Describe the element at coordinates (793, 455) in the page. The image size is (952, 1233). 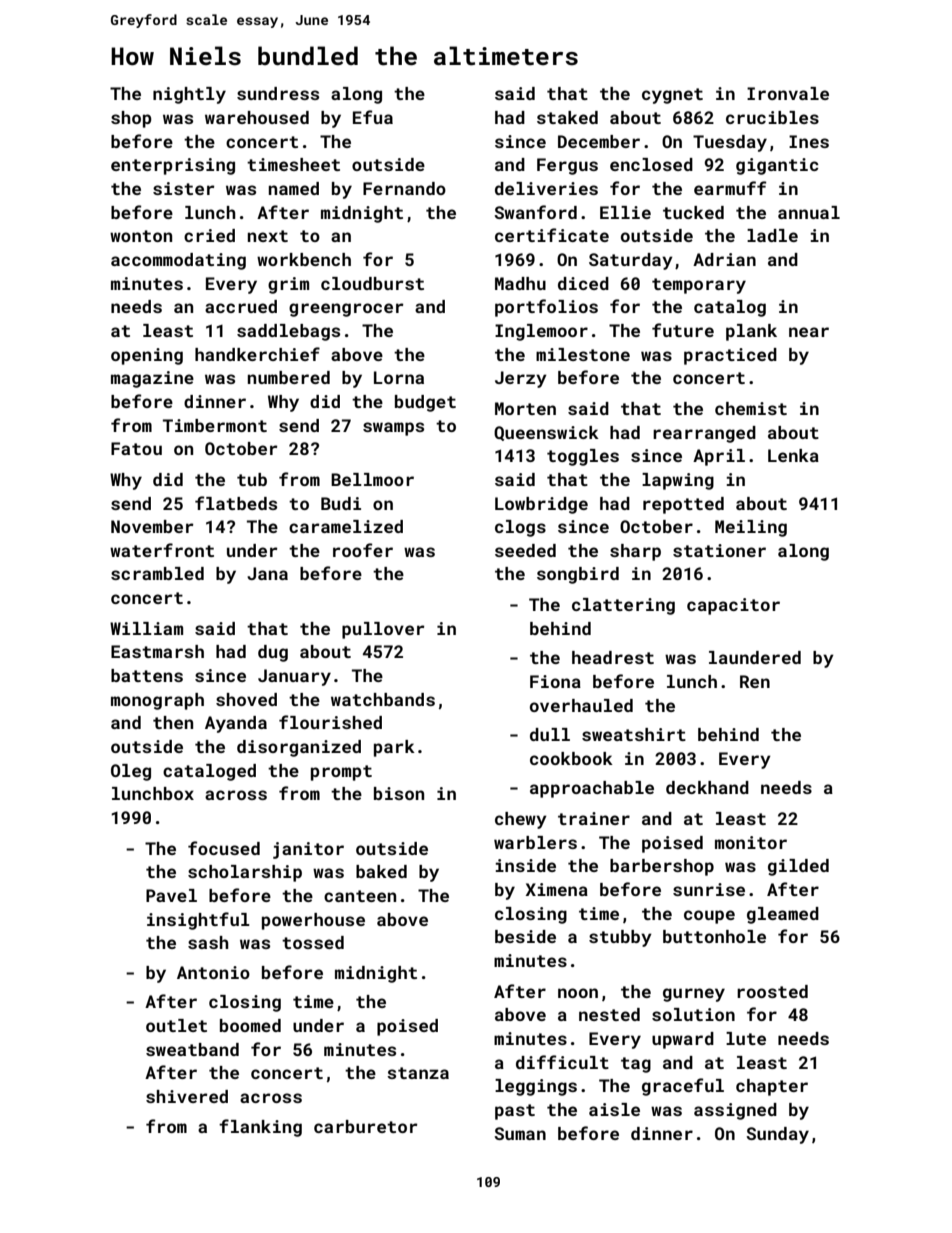
I see `Lenka` at that location.
